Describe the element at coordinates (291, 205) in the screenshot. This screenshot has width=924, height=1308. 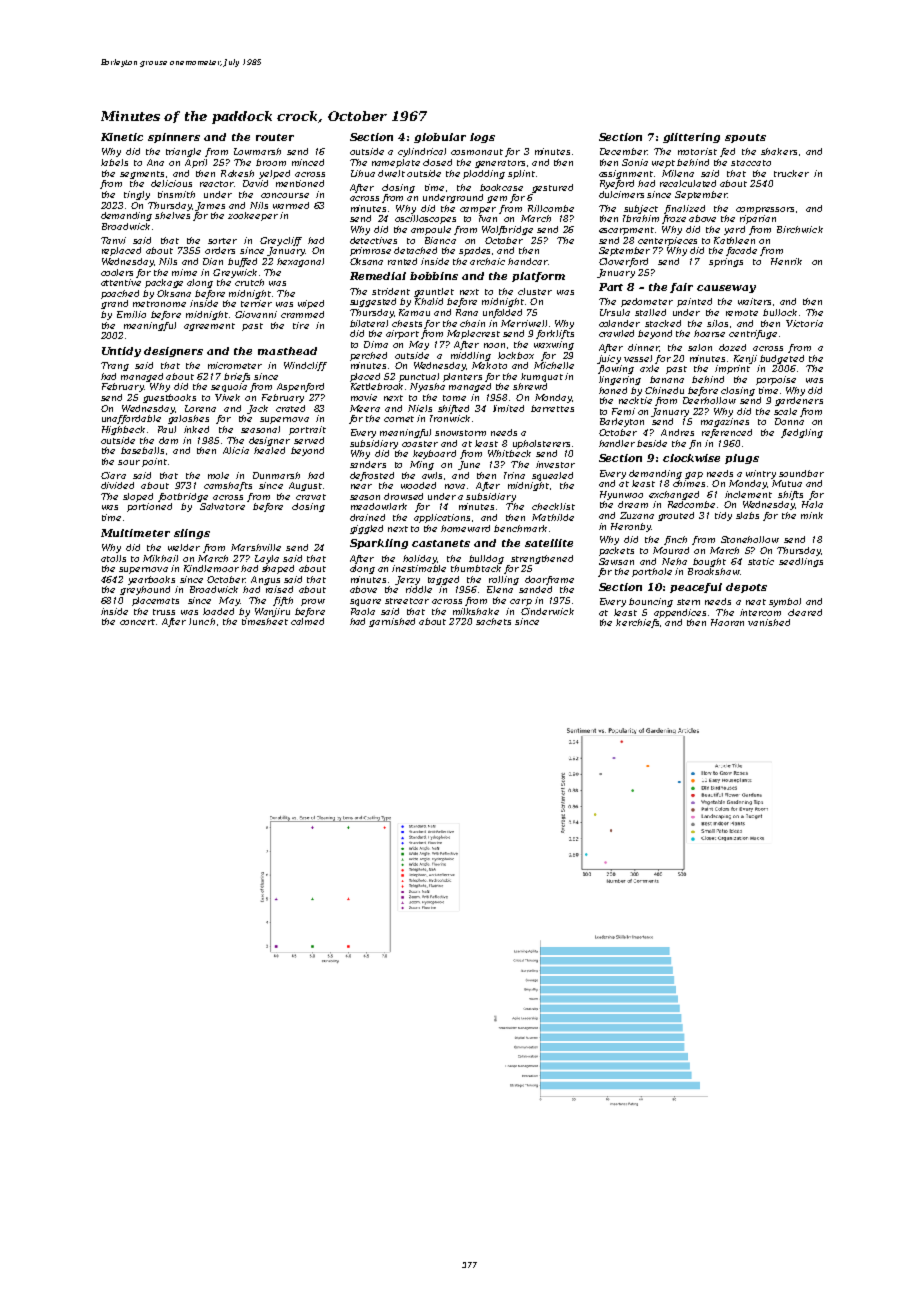
I see `warmed` at that location.
